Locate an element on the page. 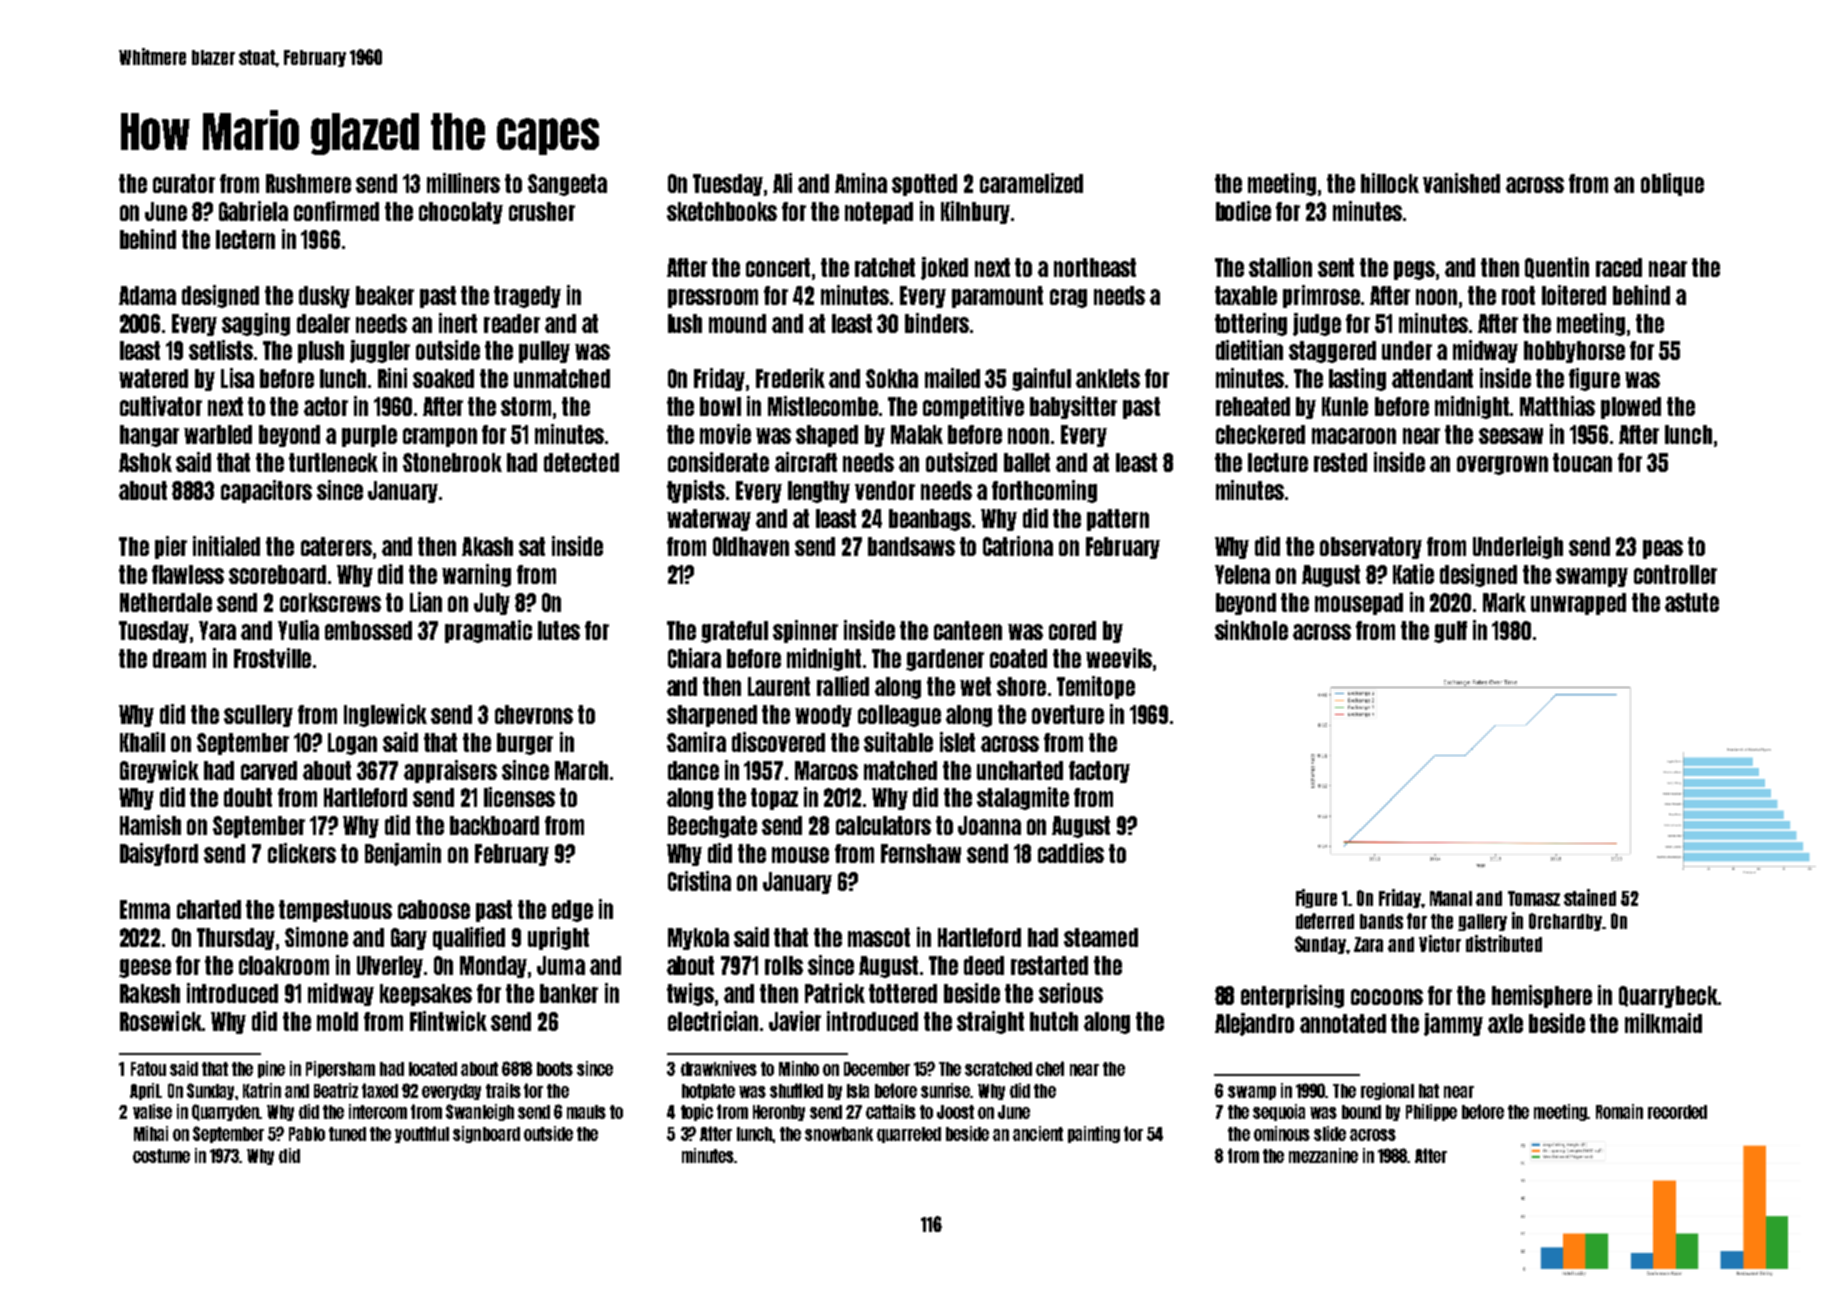  stained is located at coordinates (1590, 897).
